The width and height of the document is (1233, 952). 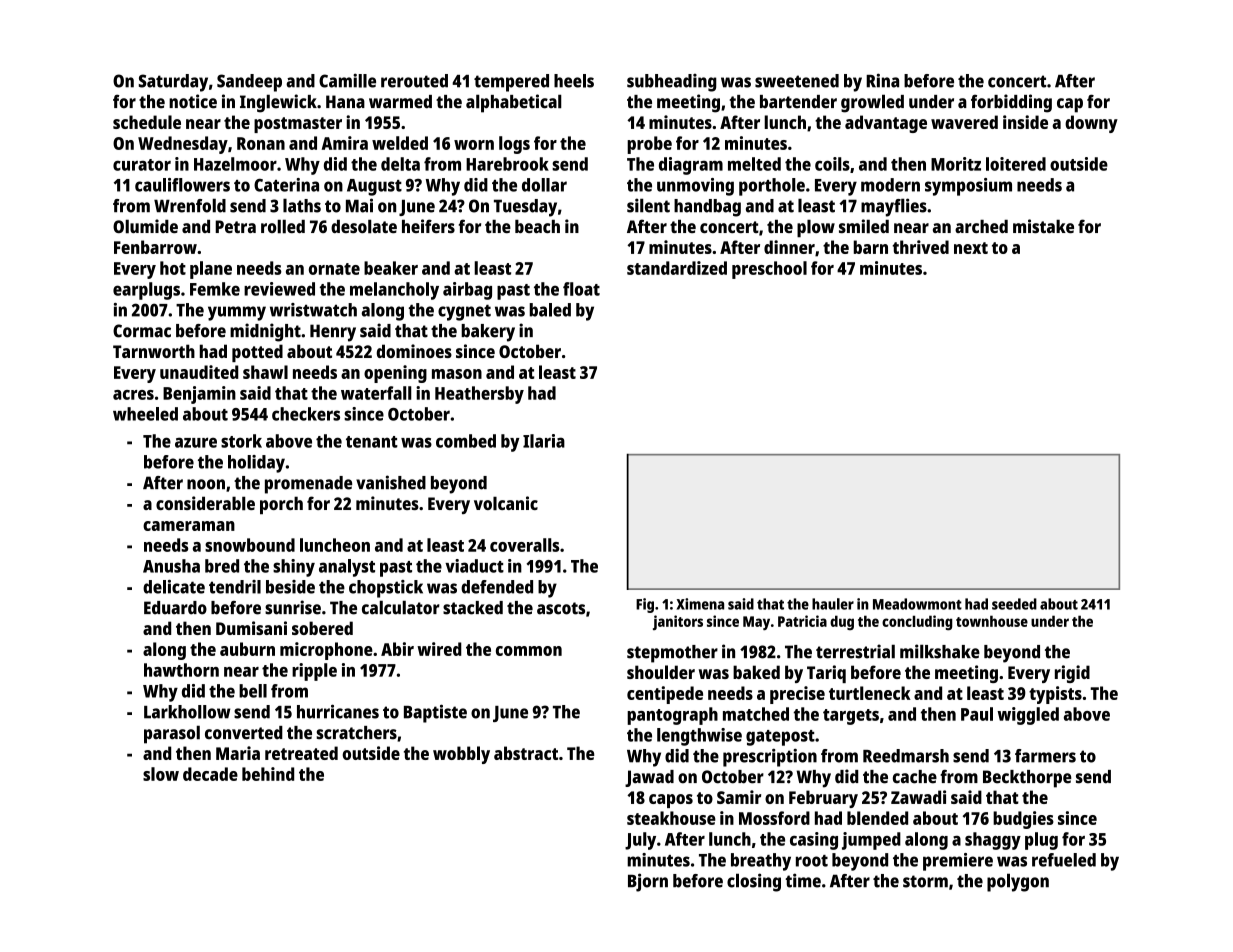 What do you see at coordinates (672, 83) in the document?
I see `subheading` at bounding box center [672, 83].
